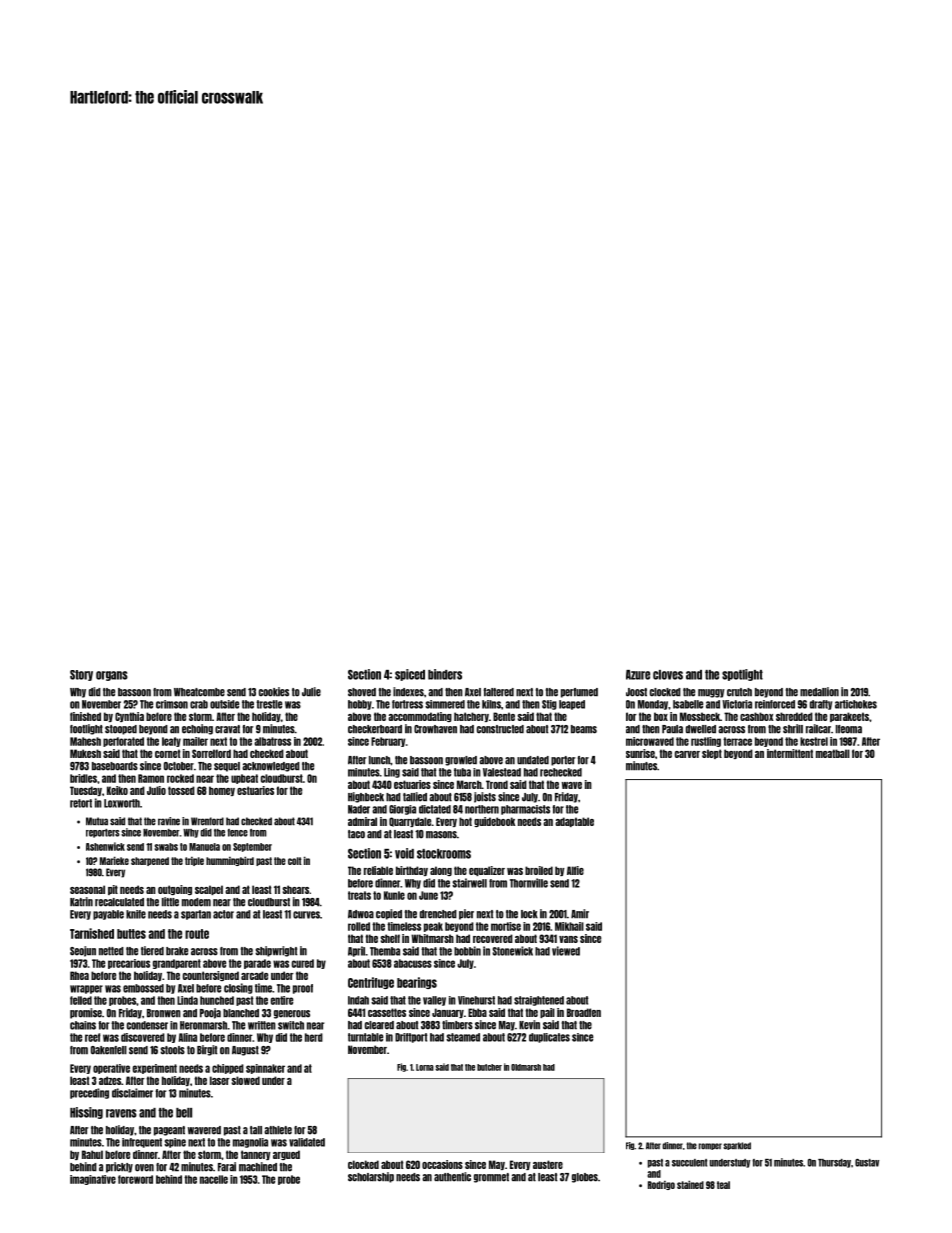 Image resolution: width=952 pixels, height=1233 pixels. Describe the element at coordinates (164, 1013) in the document. I see `Bronwen` at that location.
